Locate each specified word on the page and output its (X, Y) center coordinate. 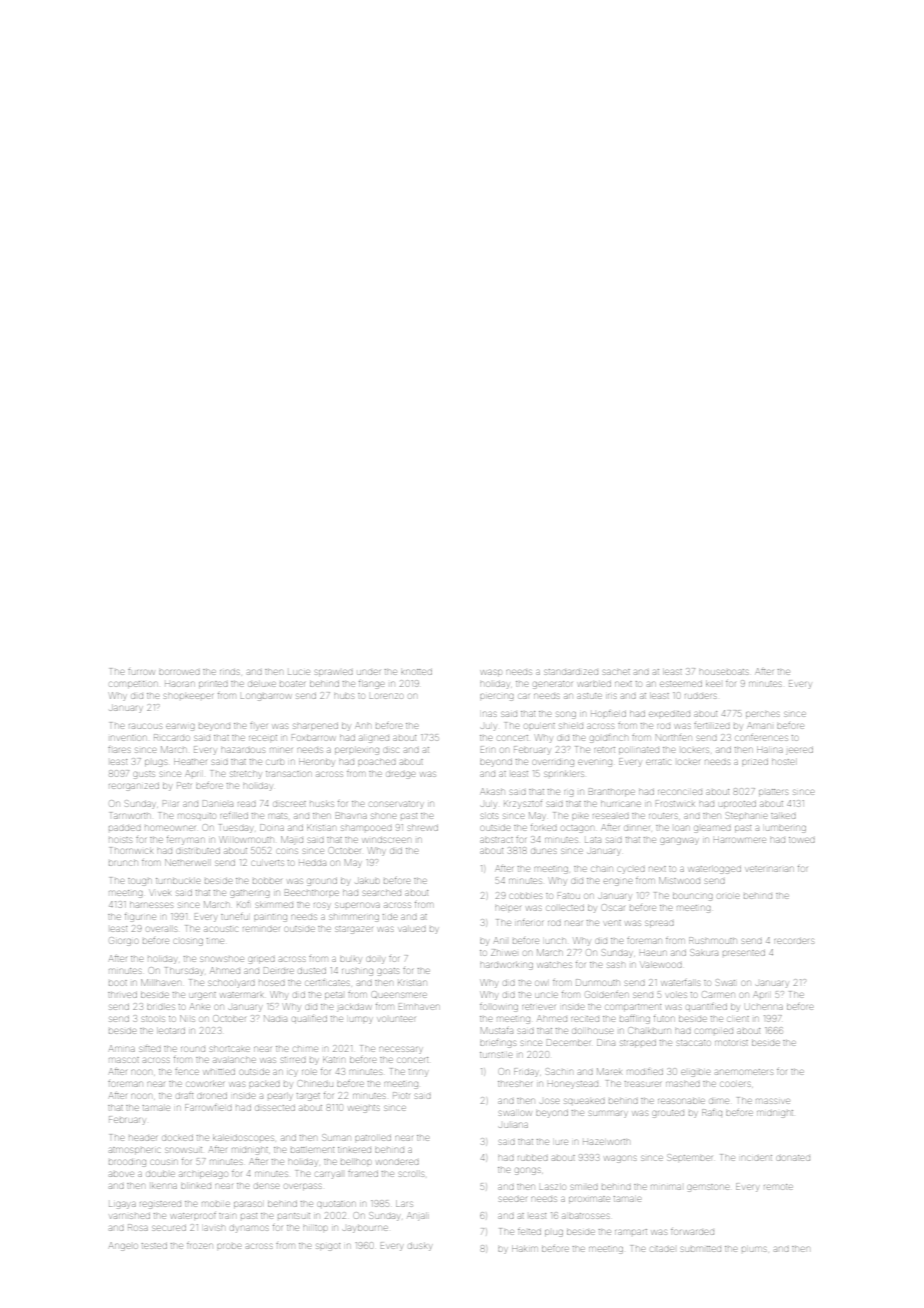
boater (292, 684)
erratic (658, 762)
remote (778, 1187)
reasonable (681, 1101)
